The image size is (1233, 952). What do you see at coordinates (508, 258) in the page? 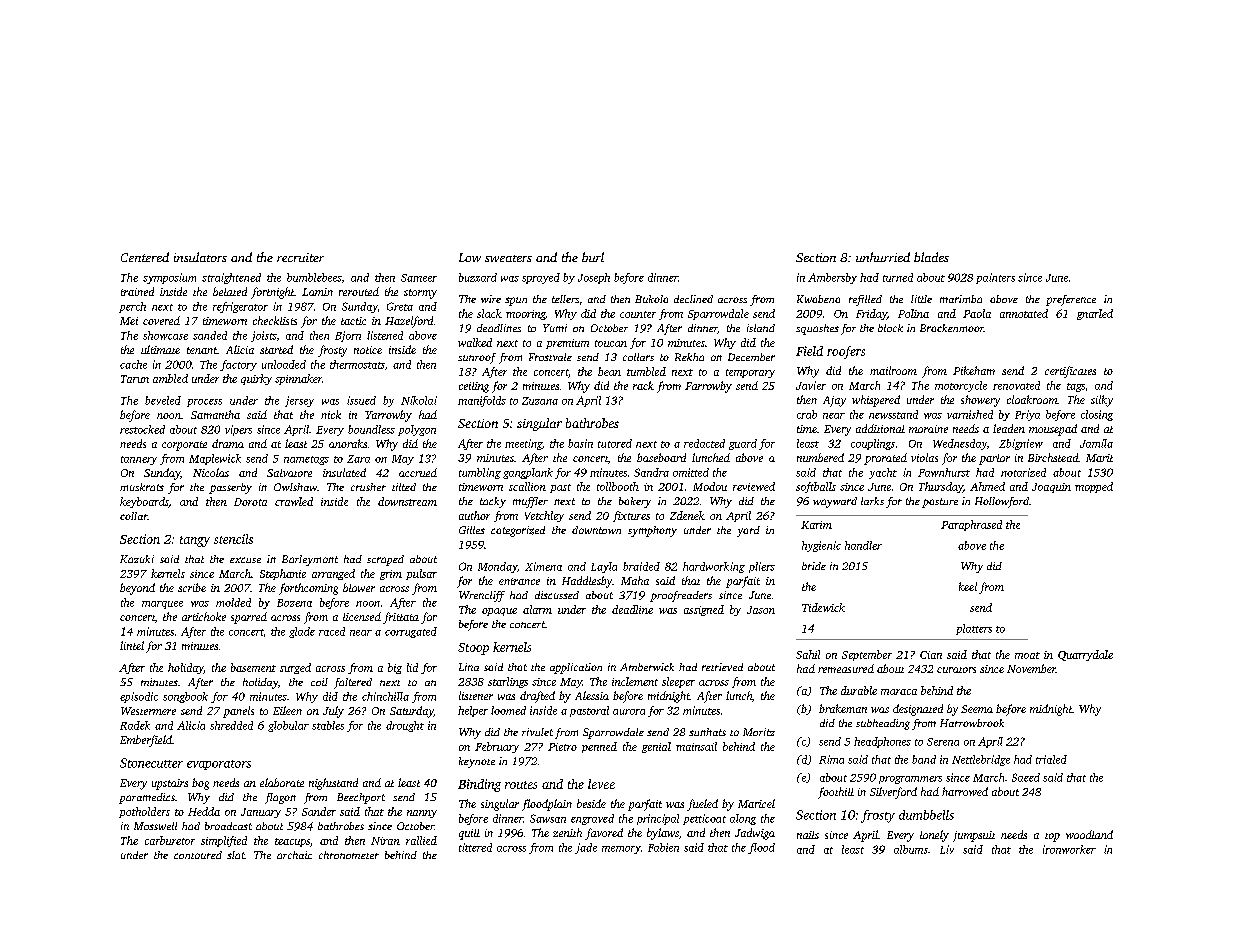
I see `sweaters` at bounding box center [508, 258].
